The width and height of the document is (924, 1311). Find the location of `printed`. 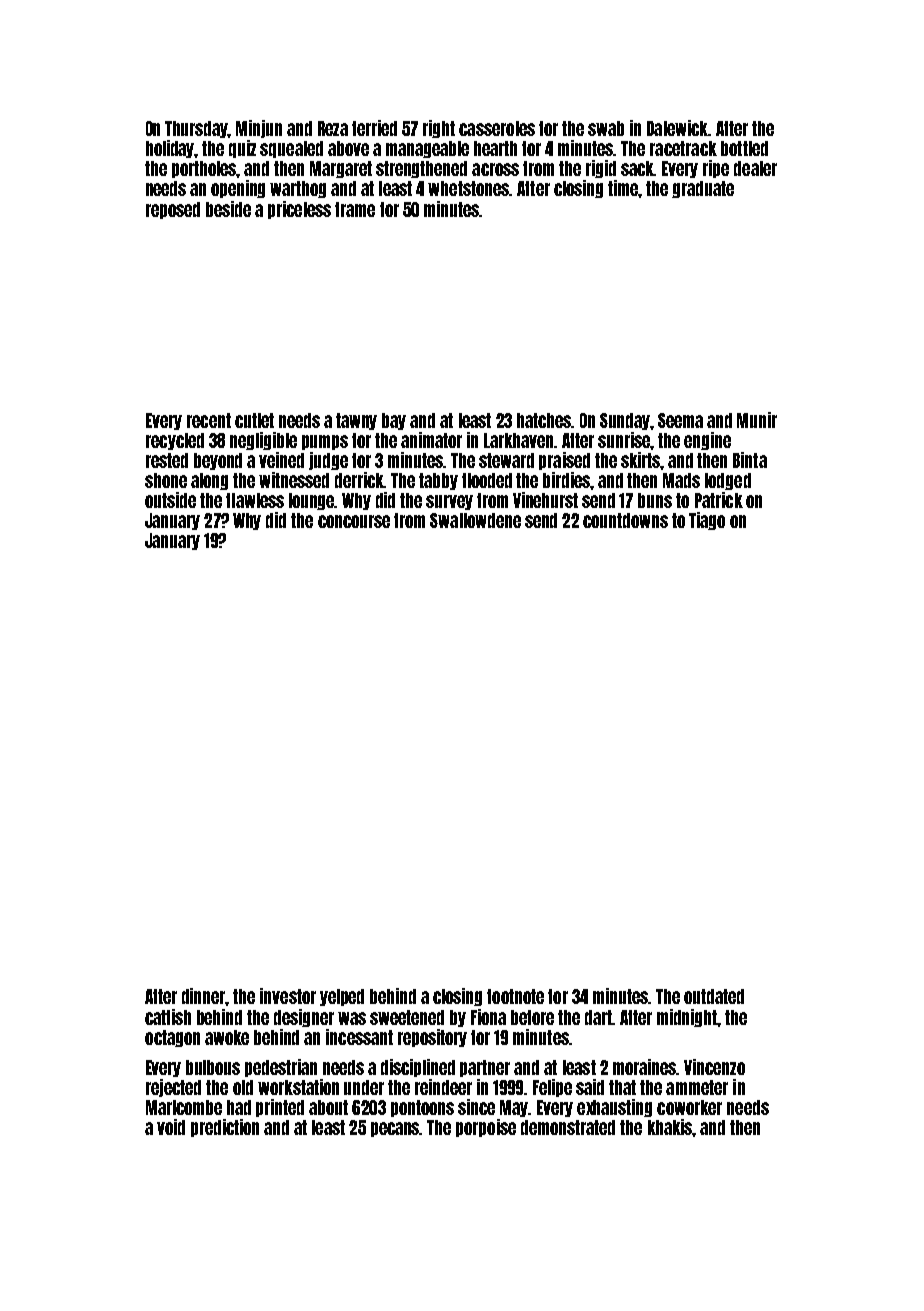

printed is located at coordinates (280, 1108).
